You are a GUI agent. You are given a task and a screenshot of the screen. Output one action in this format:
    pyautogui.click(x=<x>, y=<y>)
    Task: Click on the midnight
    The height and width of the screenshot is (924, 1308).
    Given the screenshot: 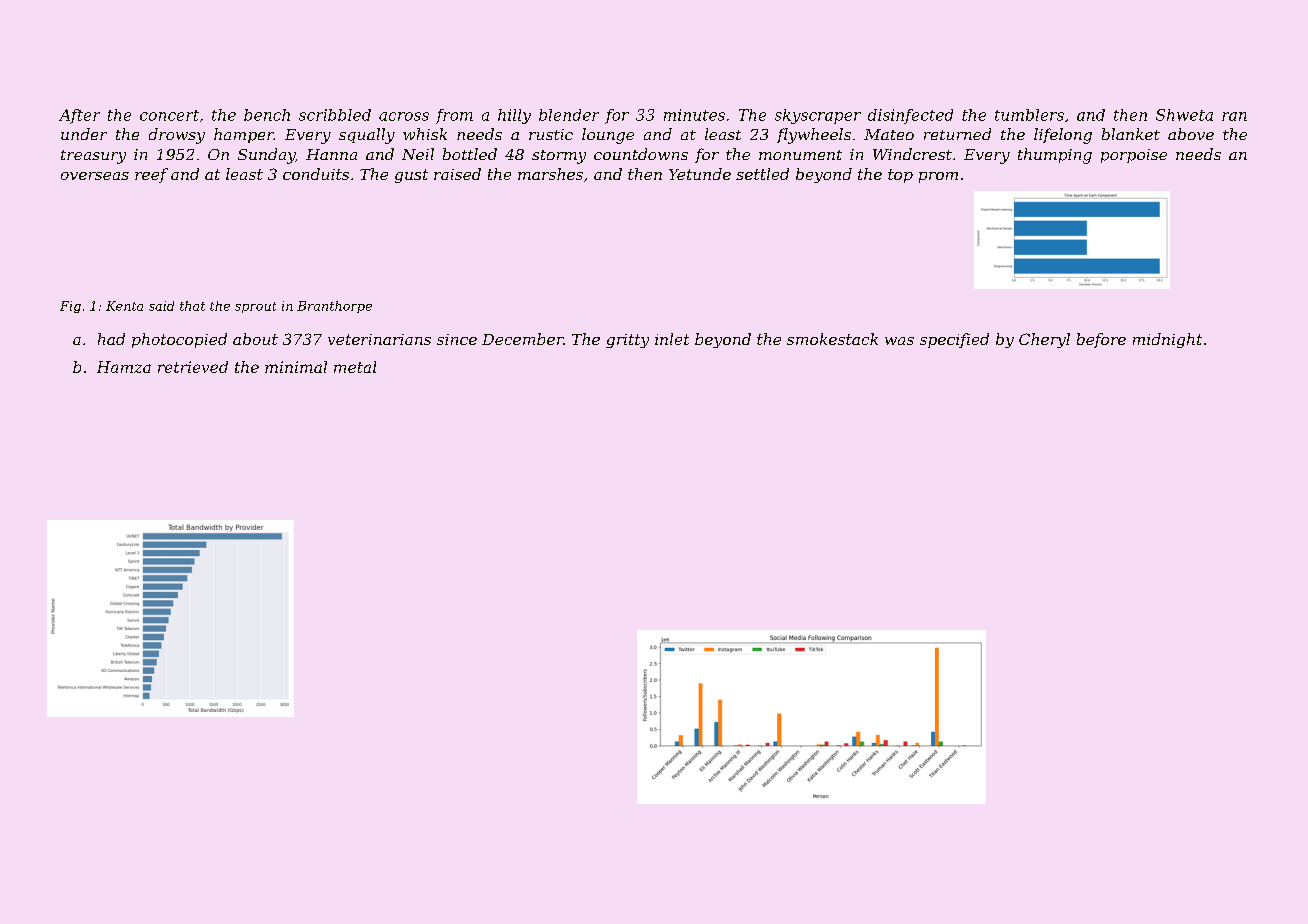 What is the action you would take?
    pyautogui.click(x=1167, y=340)
